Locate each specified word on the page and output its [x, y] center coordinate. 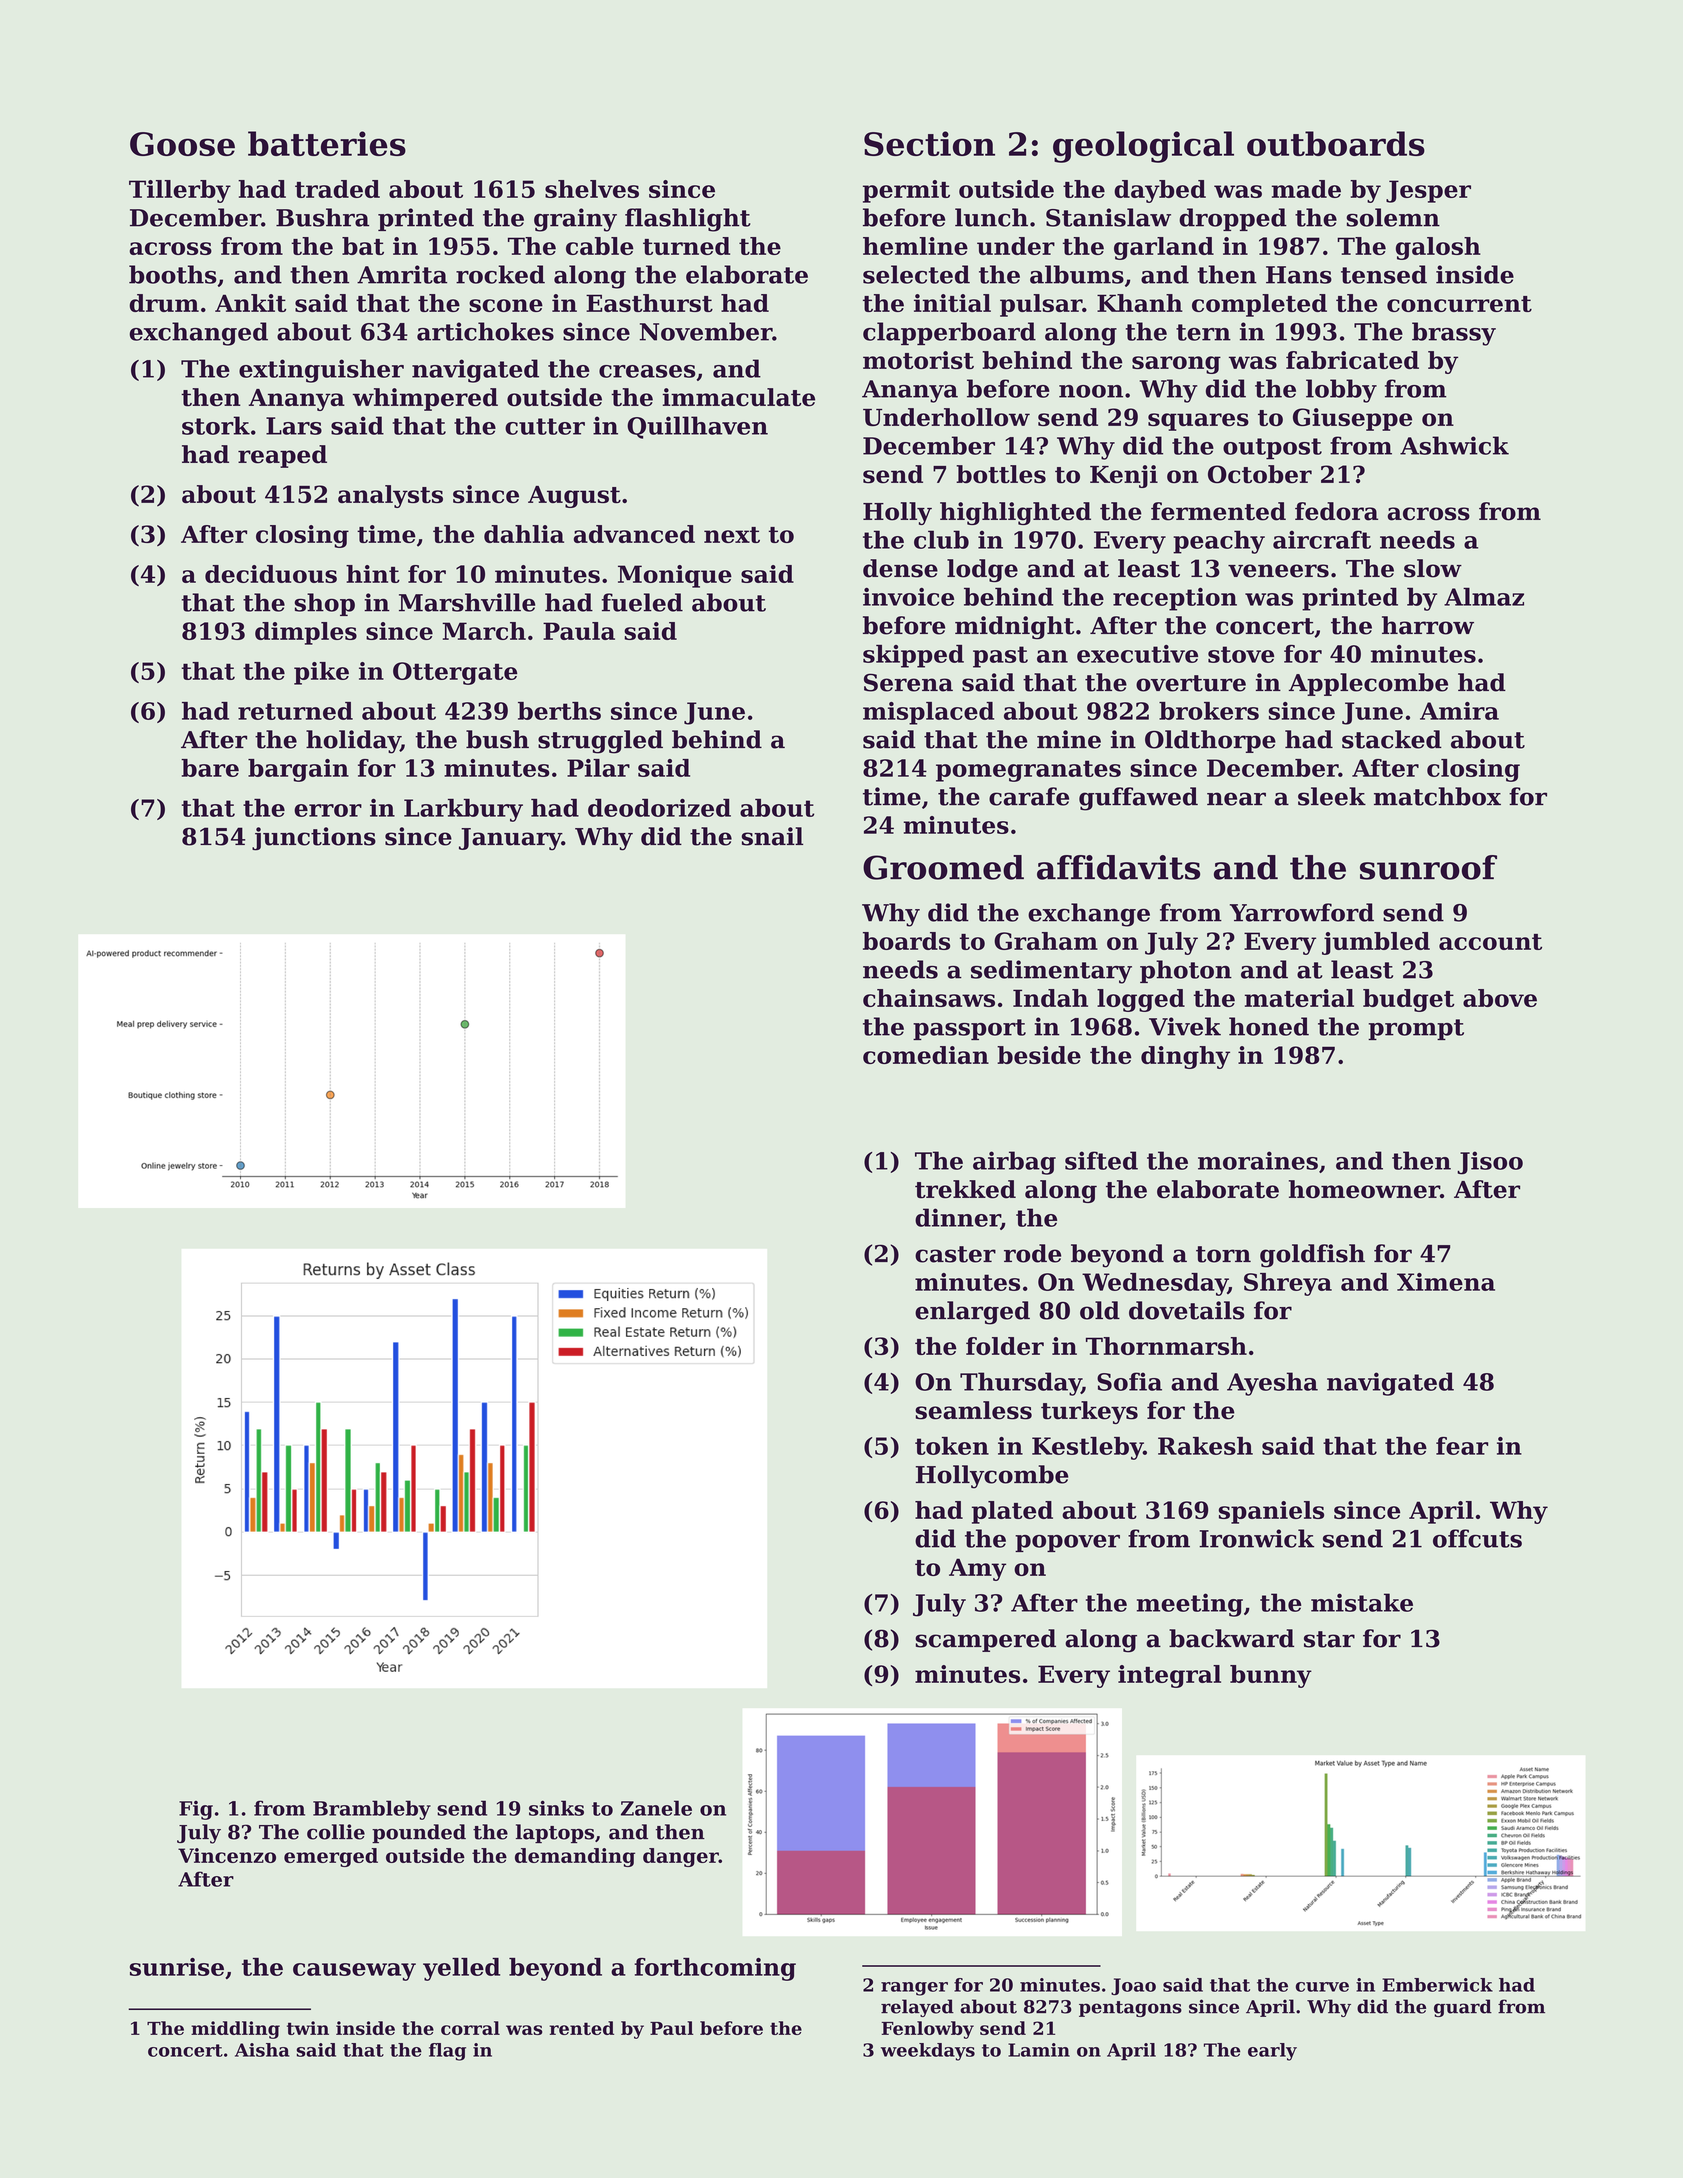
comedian [926, 1055]
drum [164, 303]
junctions [314, 839]
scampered [985, 1640]
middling [235, 2030]
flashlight [688, 220]
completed [1259, 305]
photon [1186, 971]
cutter [545, 426]
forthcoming [715, 1969]
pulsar [1041, 305]
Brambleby [372, 1810]
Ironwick [1256, 1538]
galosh [1438, 248]
